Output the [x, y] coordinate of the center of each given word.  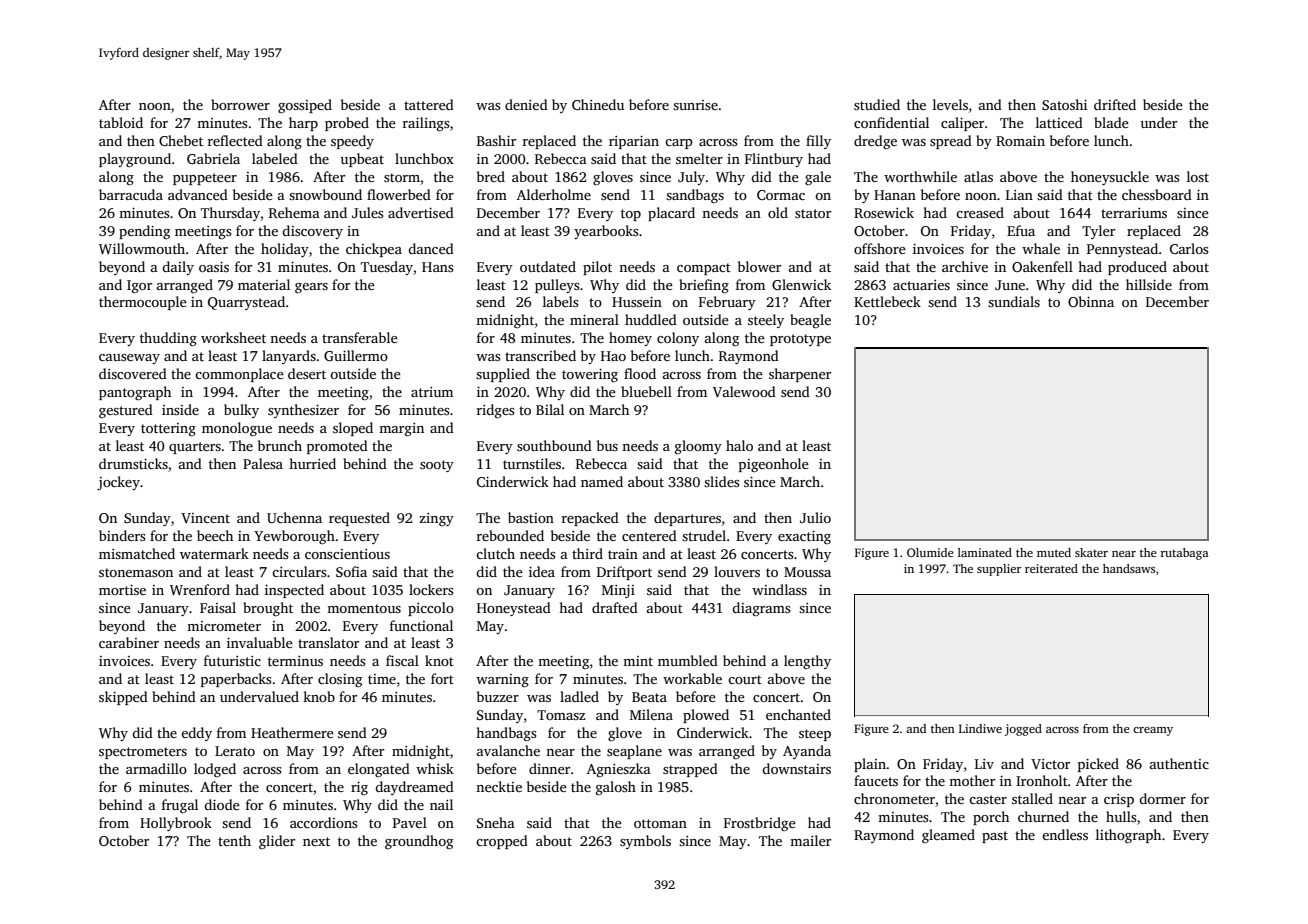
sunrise [695, 105]
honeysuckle [1110, 178]
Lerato [235, 751]
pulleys [557, 286]
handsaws [1129, 568]
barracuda [131, 194]
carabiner [129, 642]
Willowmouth [142, 248]
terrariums [1134, 213]
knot [439, 660]
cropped [502, 842]
